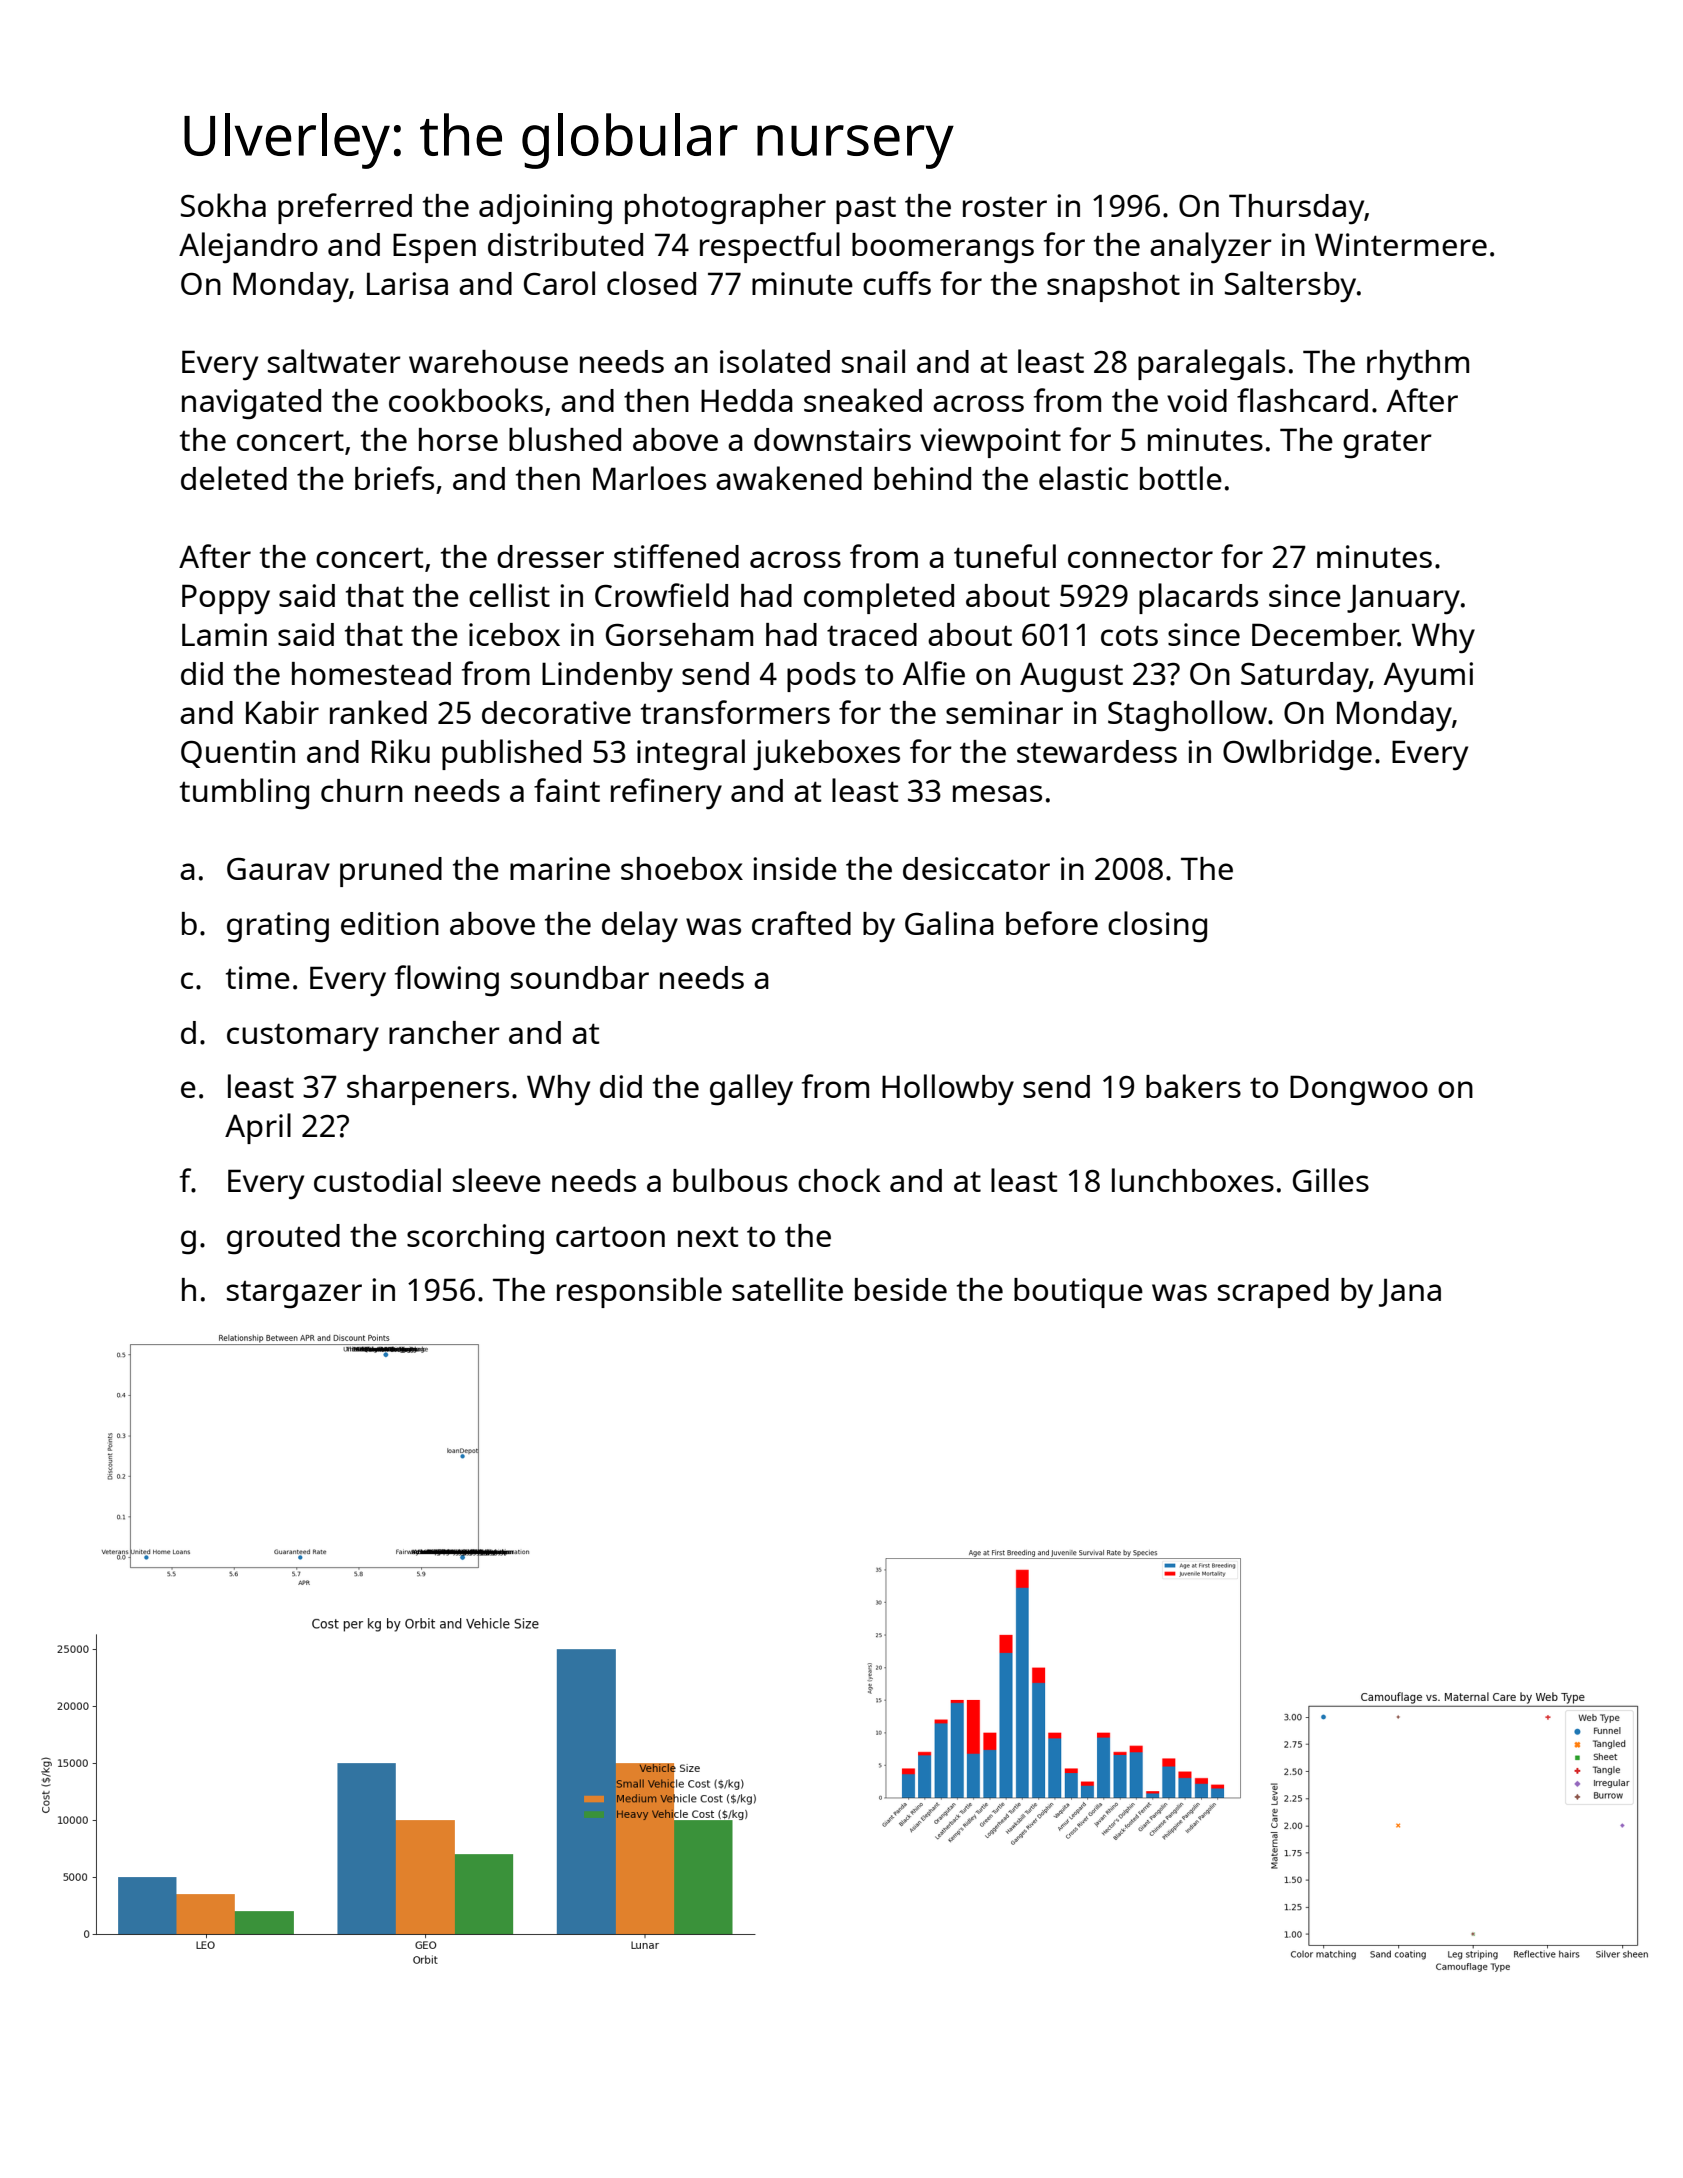 This document has height=2178, width=1683. I want to click on responsible, so click(639, 1292).
